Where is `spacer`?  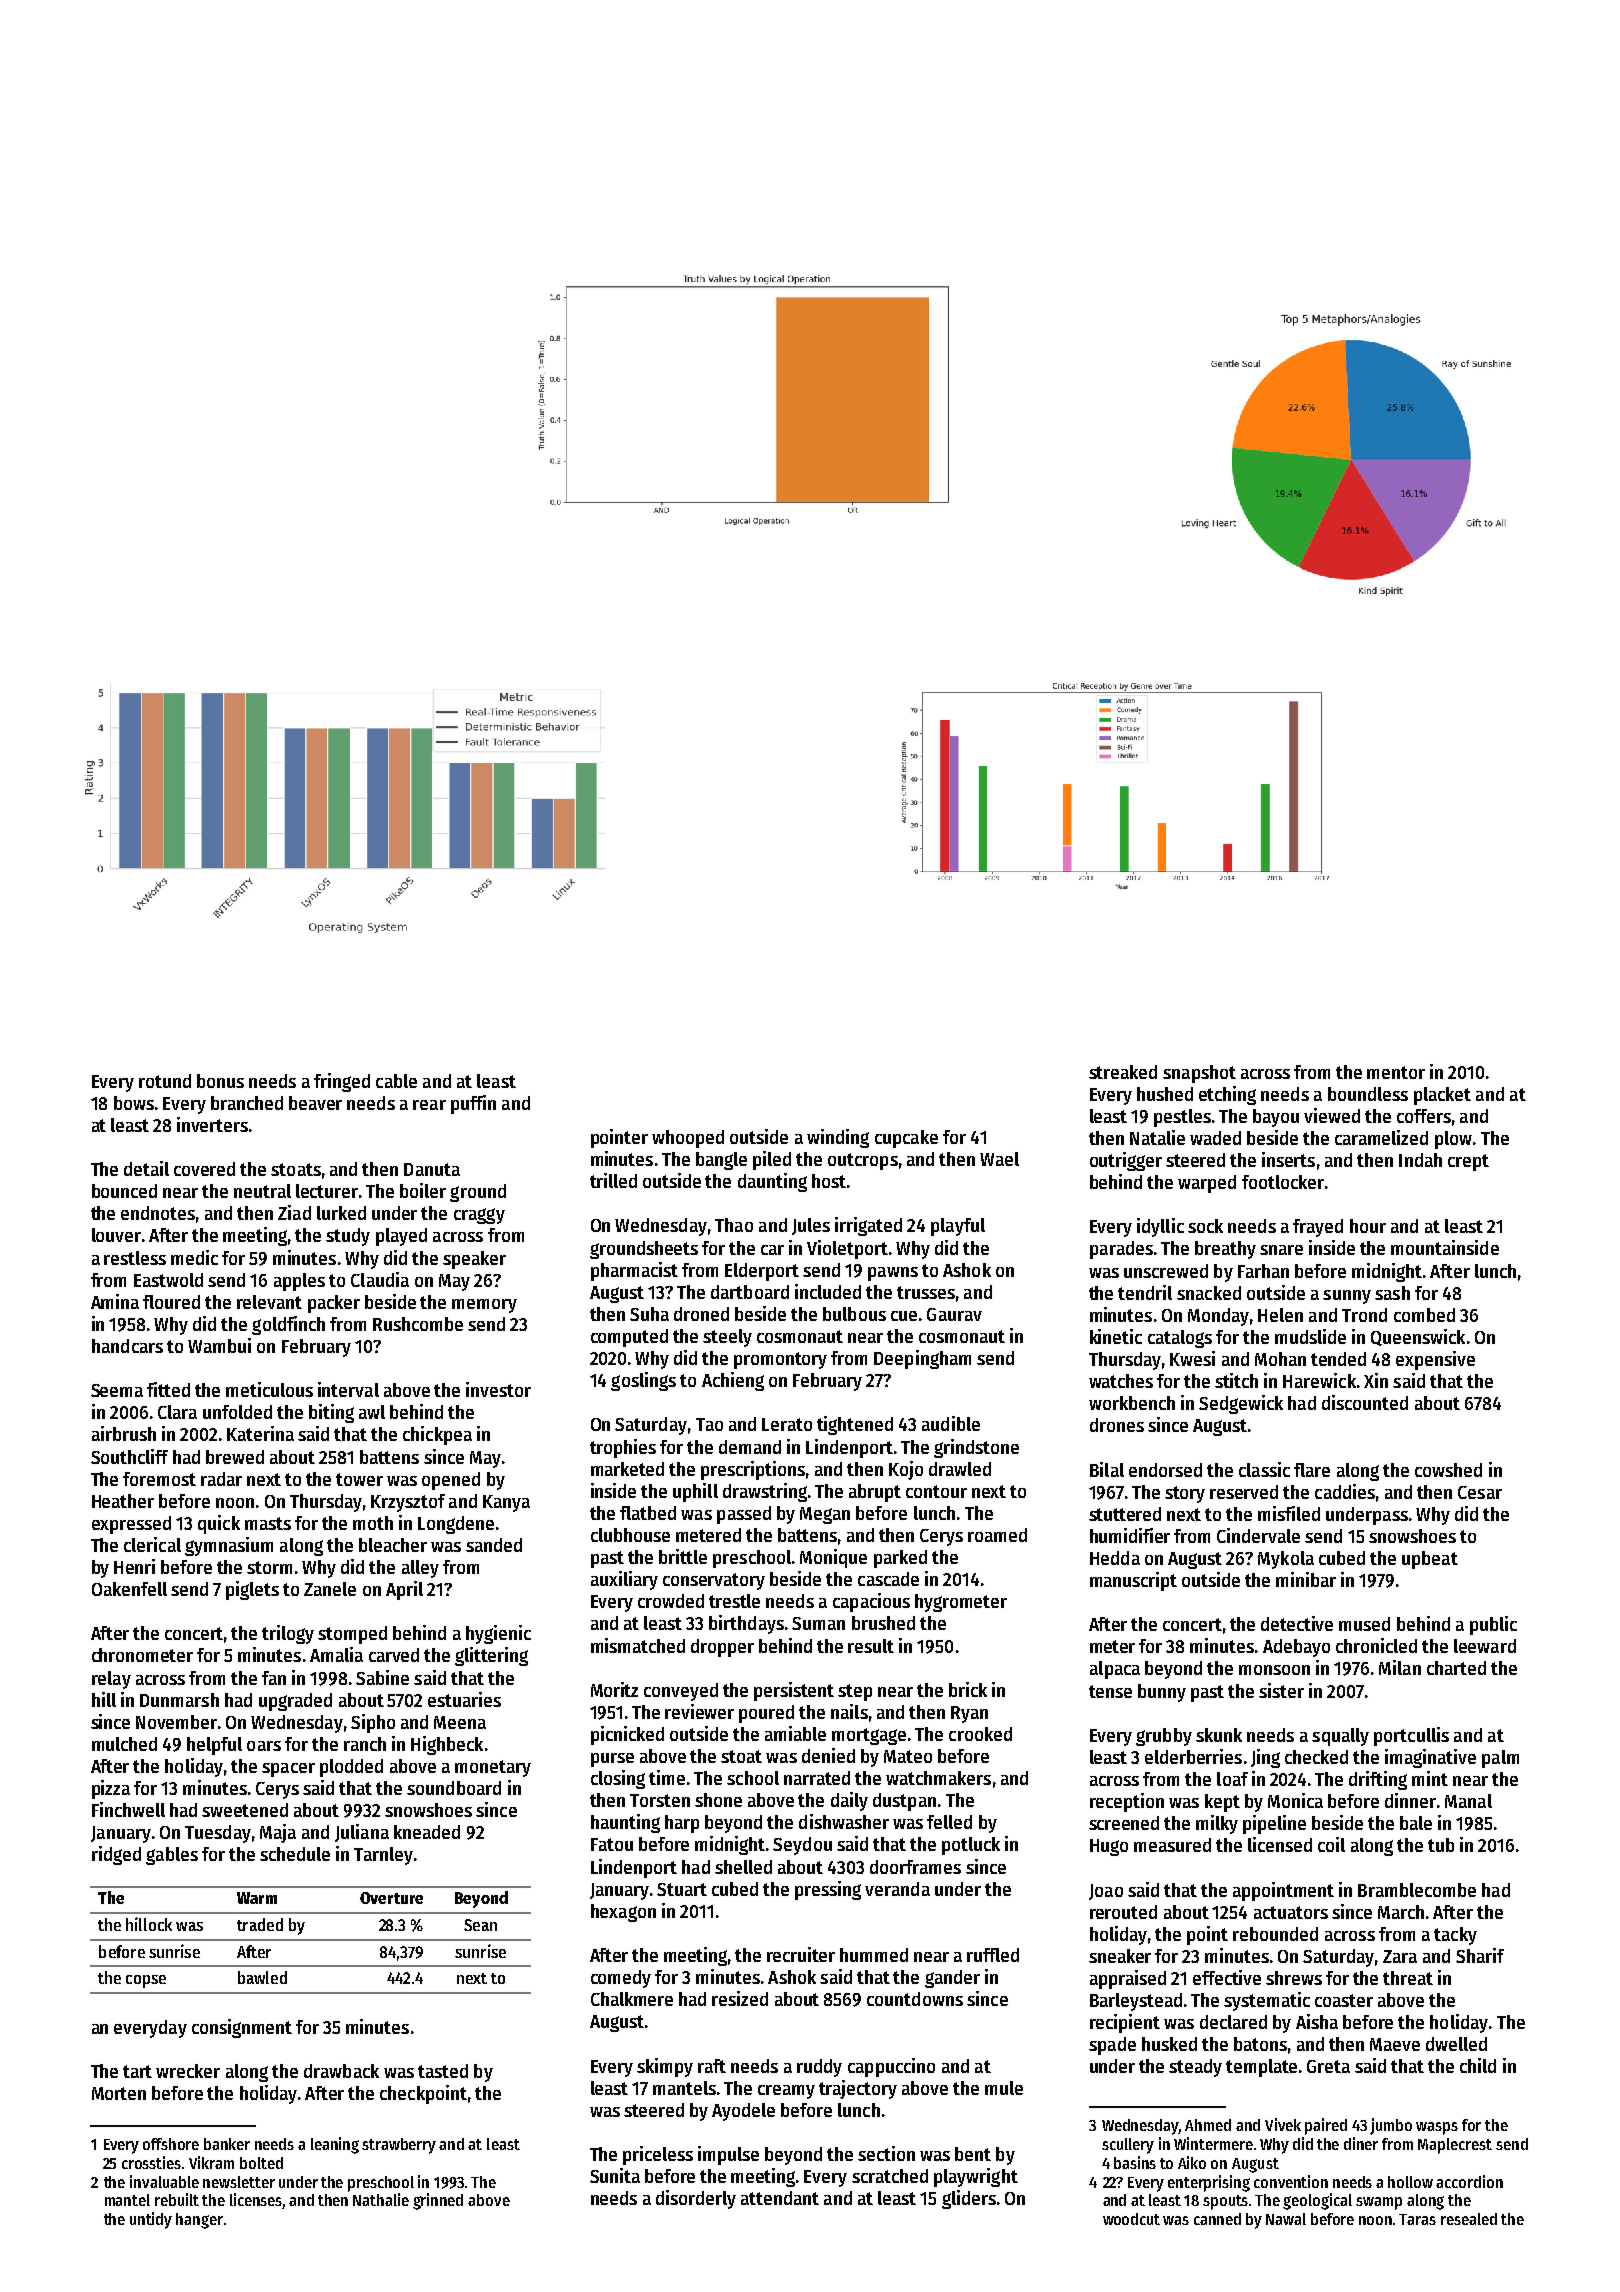 spacer is located at coordinates (288, 1770).
